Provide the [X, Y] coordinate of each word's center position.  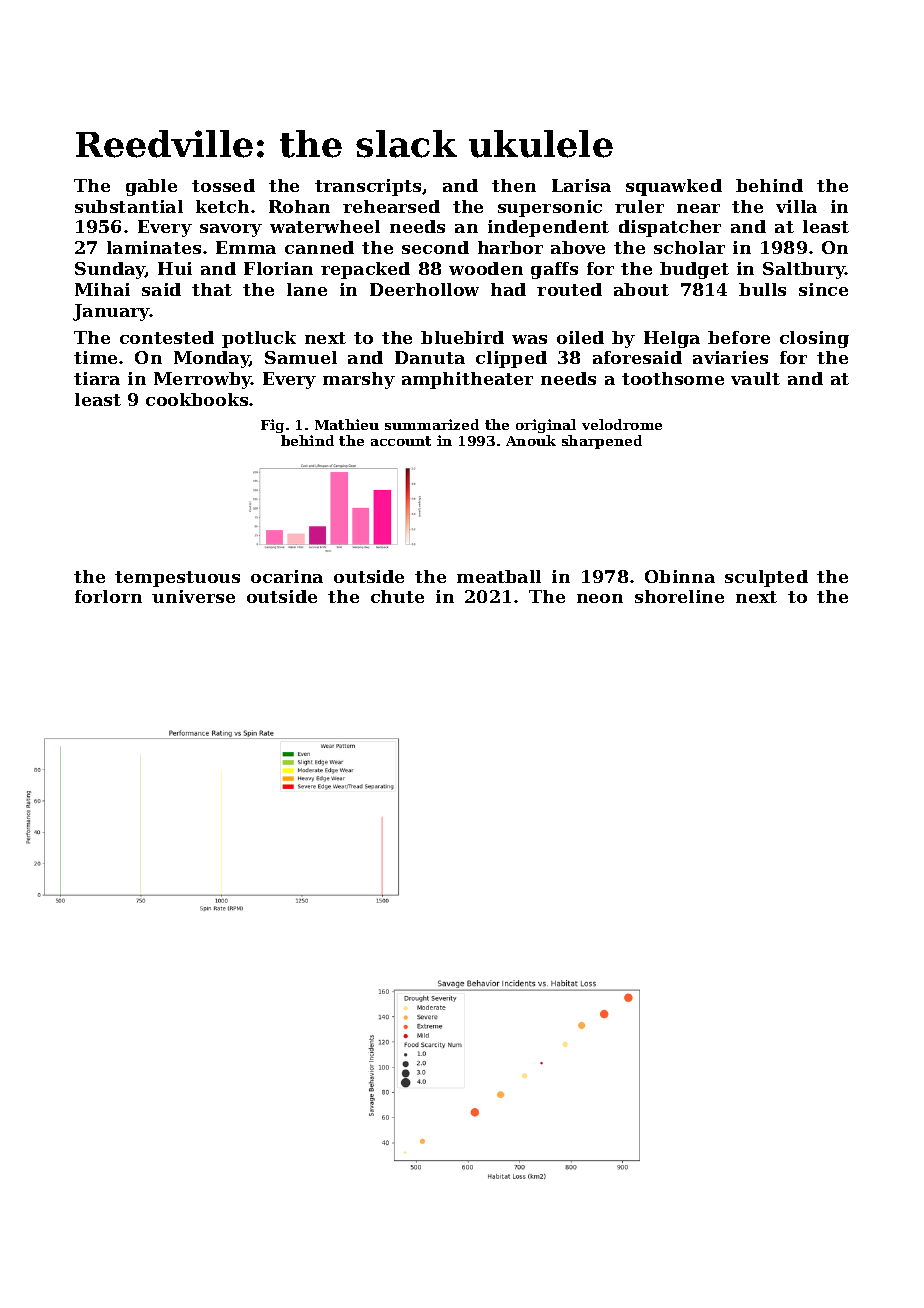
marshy [359, 380]
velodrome [622, 424]
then [514, 185]
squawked [674, 187]
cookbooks [197, 399]
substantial [129, 206]
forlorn [108, 596]
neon [600, 598]
